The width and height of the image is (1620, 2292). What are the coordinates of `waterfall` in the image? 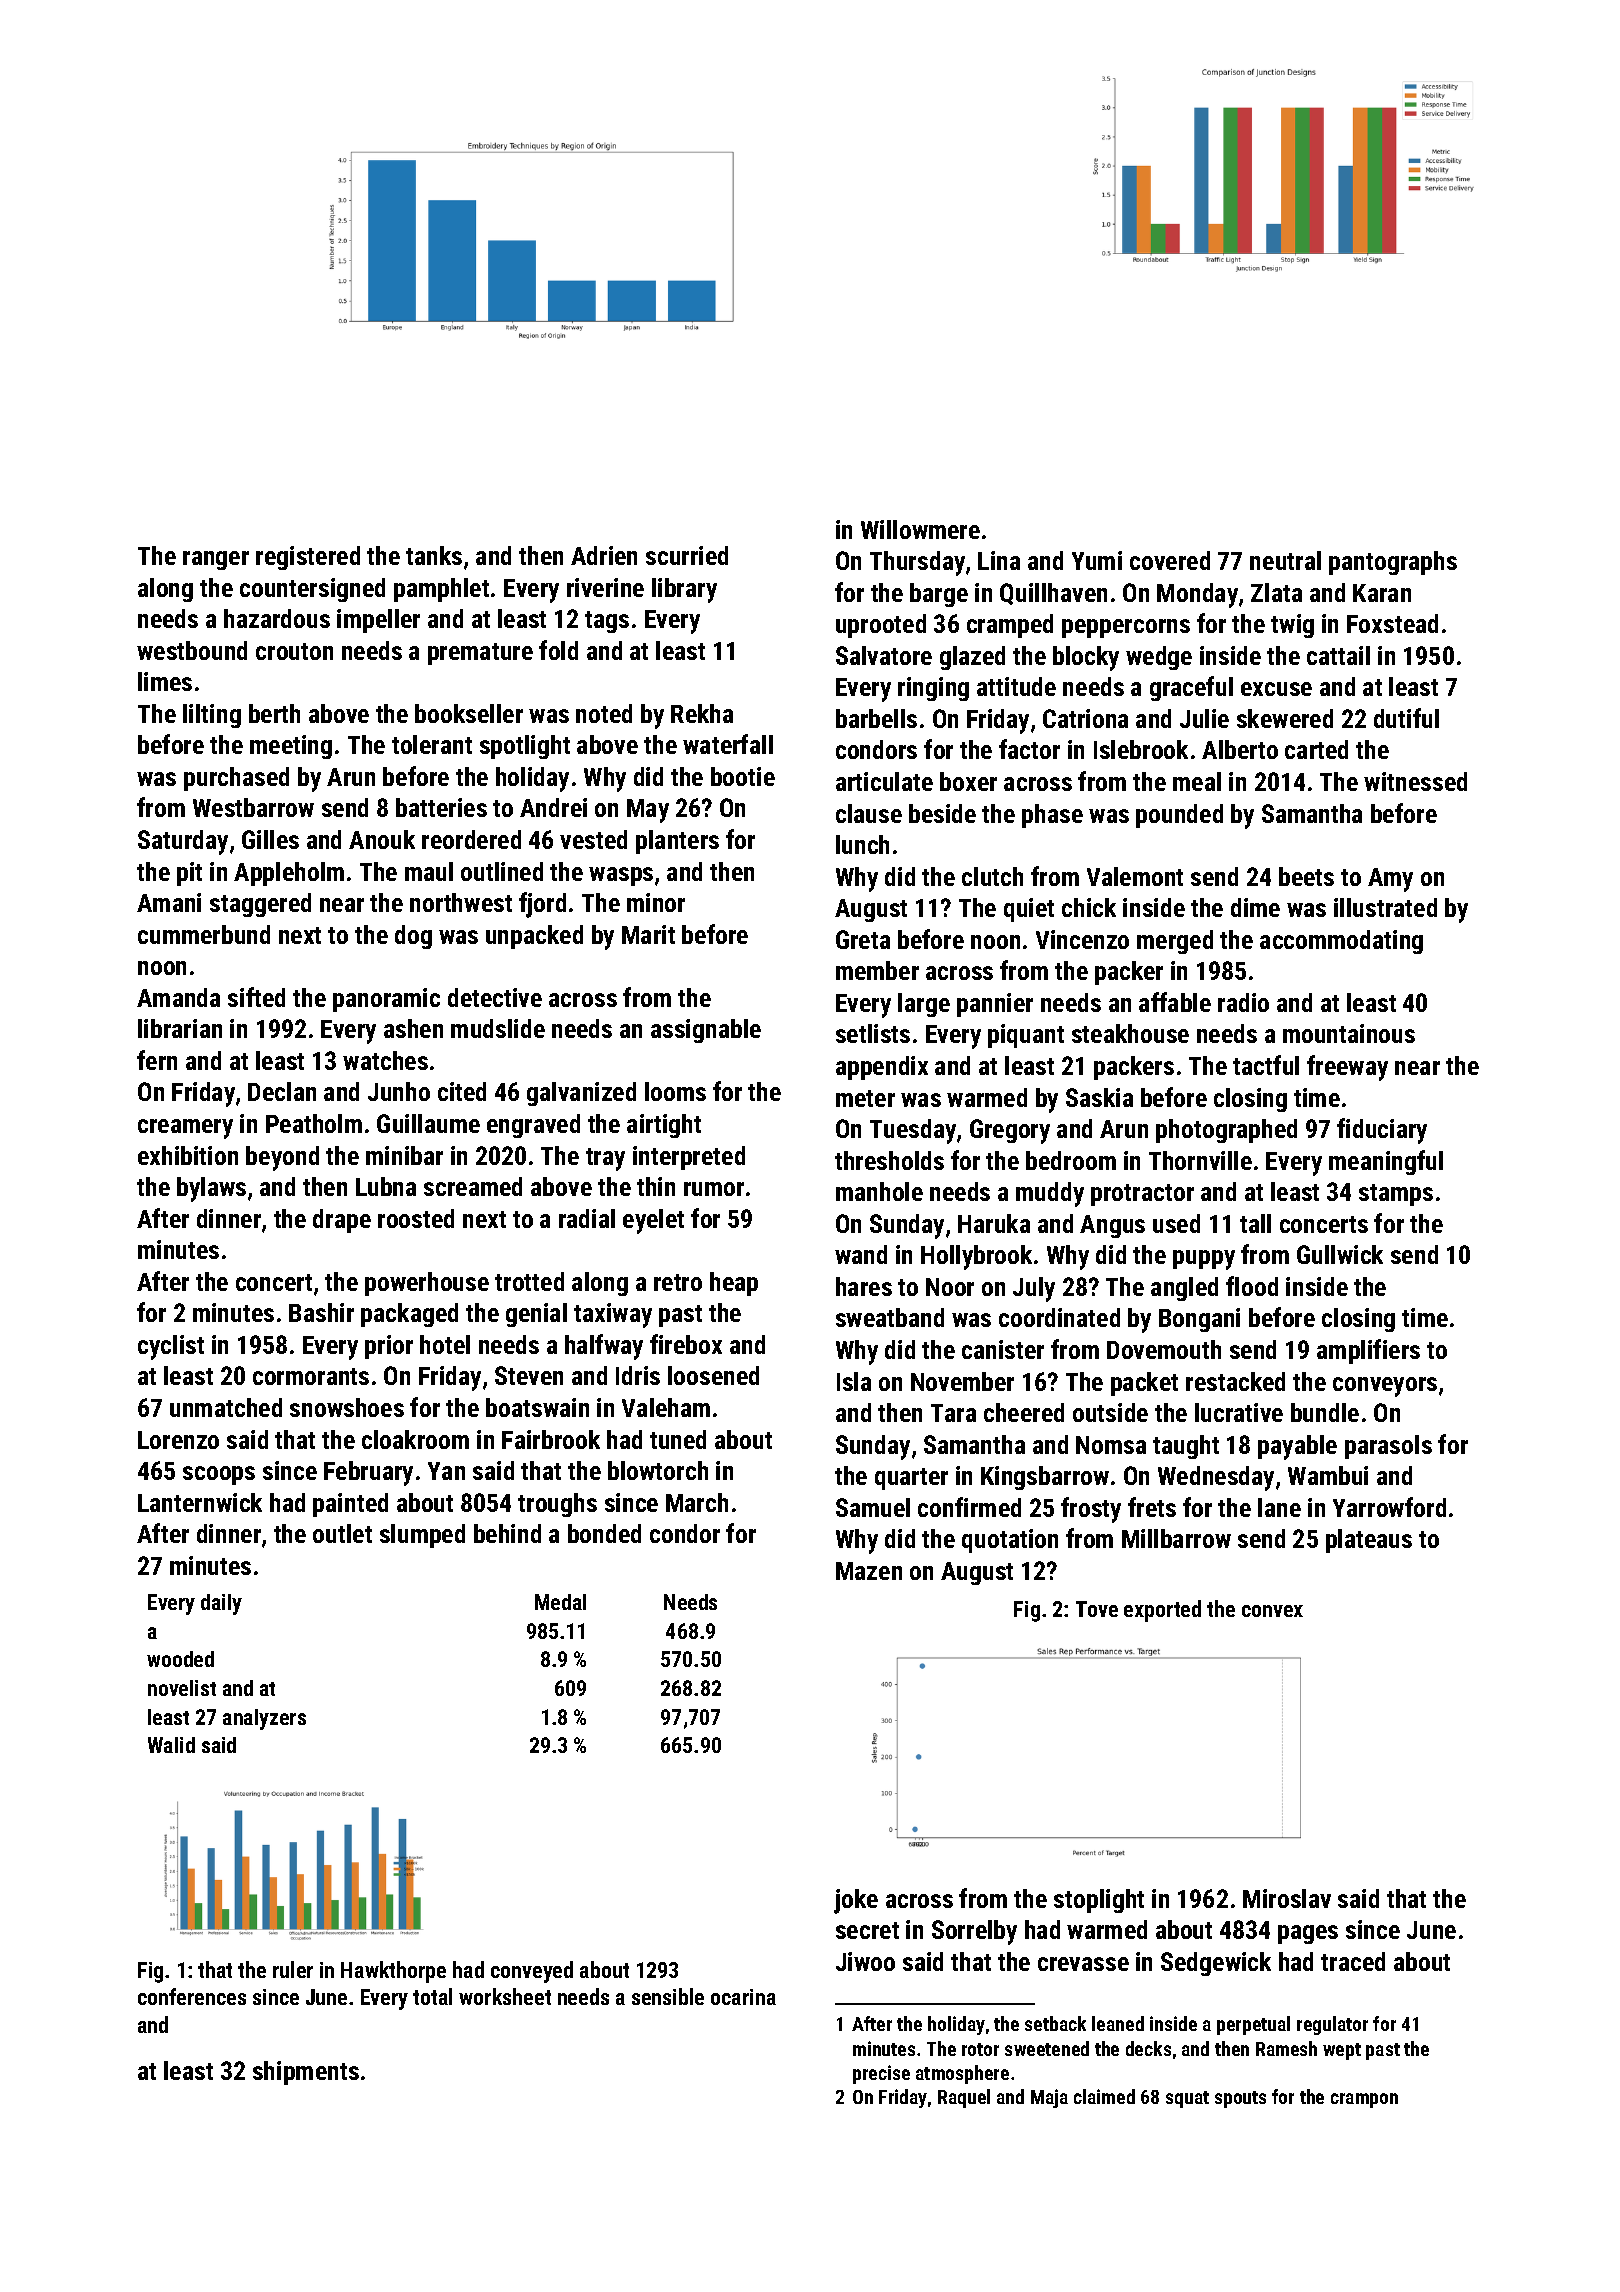 It's located at (728, 744).
